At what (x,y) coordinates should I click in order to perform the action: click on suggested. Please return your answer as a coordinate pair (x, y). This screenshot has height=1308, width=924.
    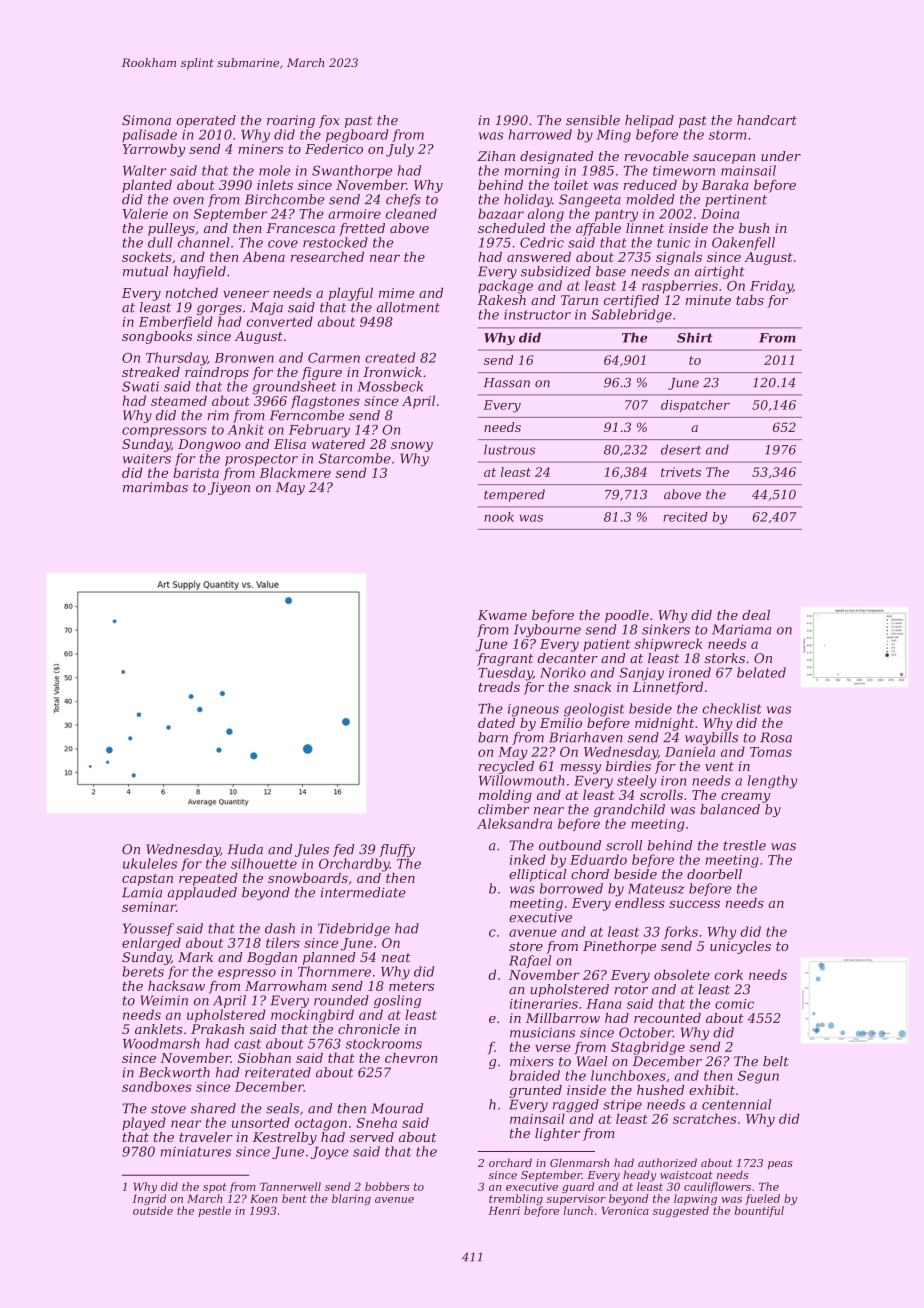
    Looking at the image, I should click on (681, 1211).
